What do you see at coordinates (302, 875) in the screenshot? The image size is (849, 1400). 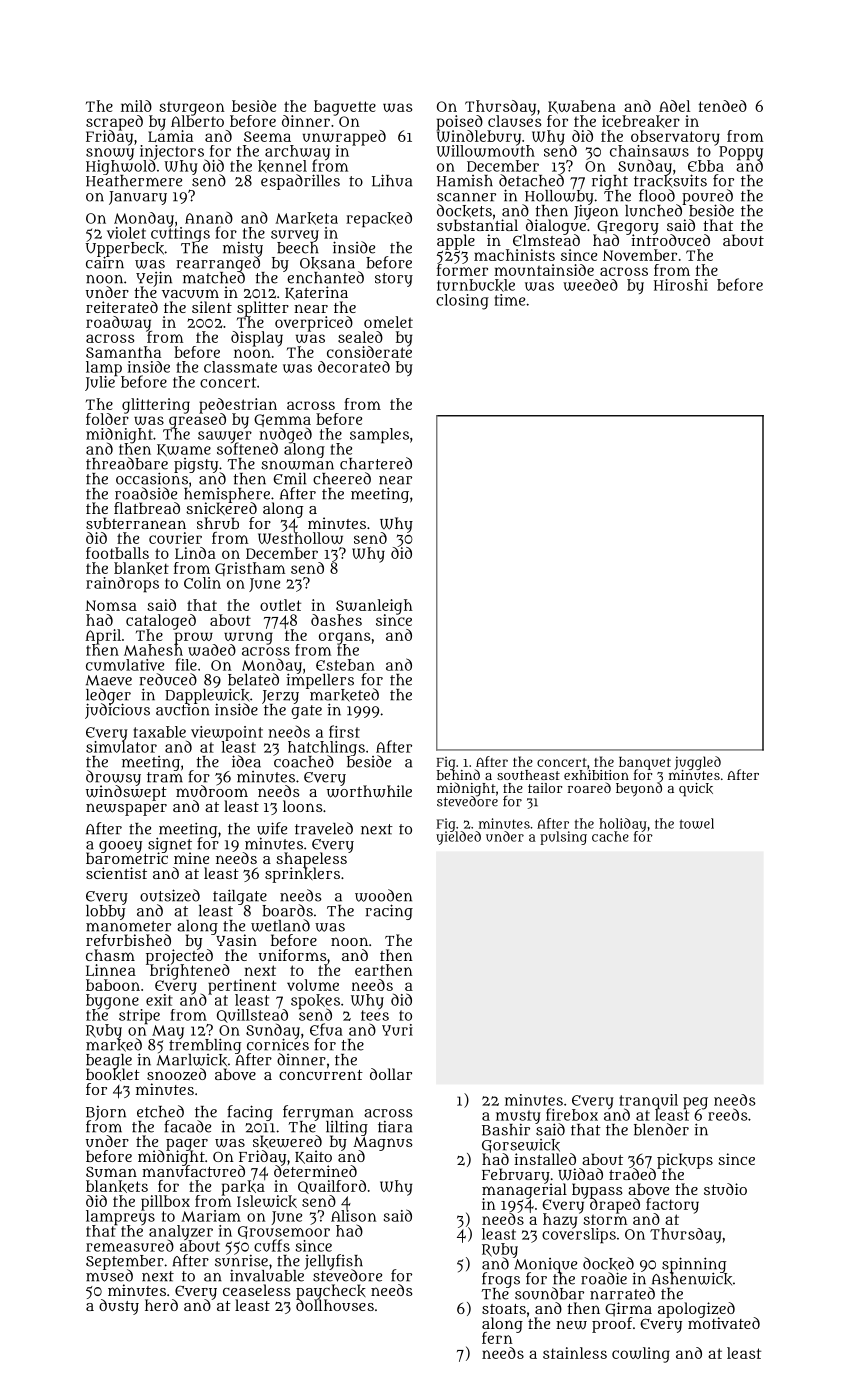 I see `sprinklers` at bounding box center [302, 875].
